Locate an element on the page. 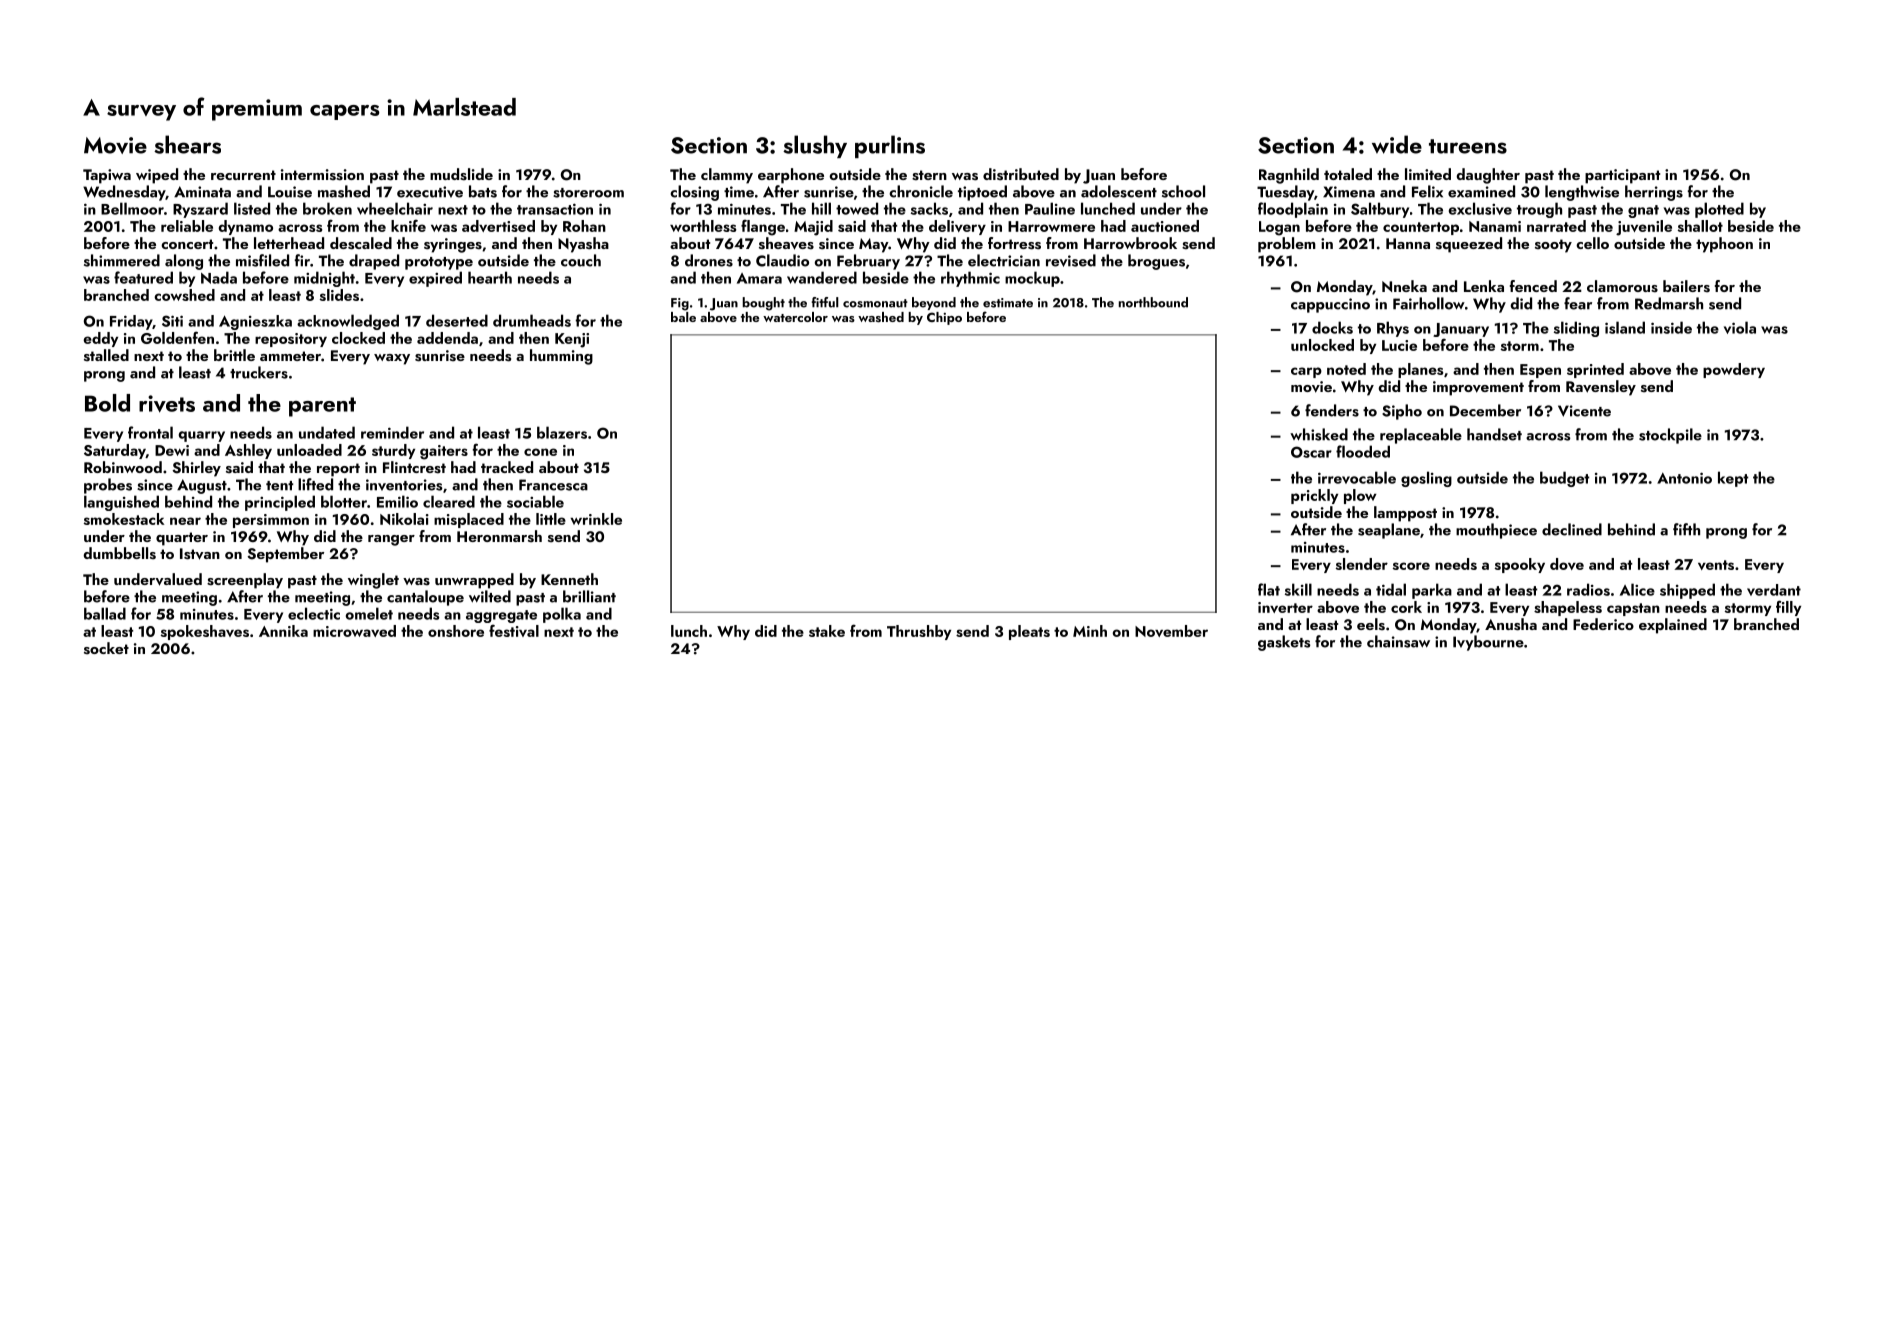 The height and width of the page is (1334, 1887). Rhys is located at coordinates (1393, 329).
